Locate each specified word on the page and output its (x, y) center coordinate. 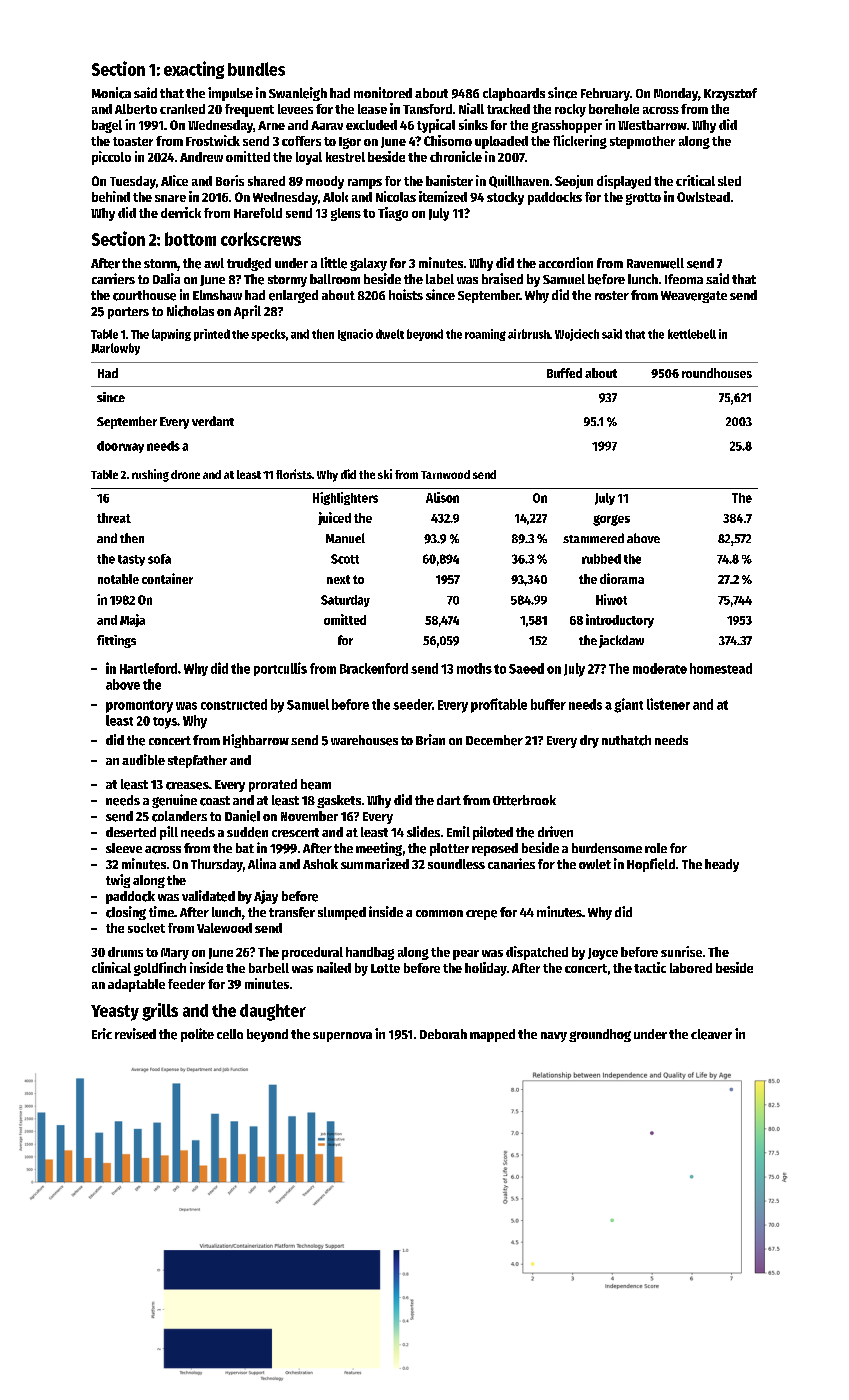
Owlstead (703, 197)
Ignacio (355, 335)
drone (185, 474)
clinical (111, 967)
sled (729, 181)
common (439, 913)
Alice (174, 180)
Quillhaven (519, 181)
